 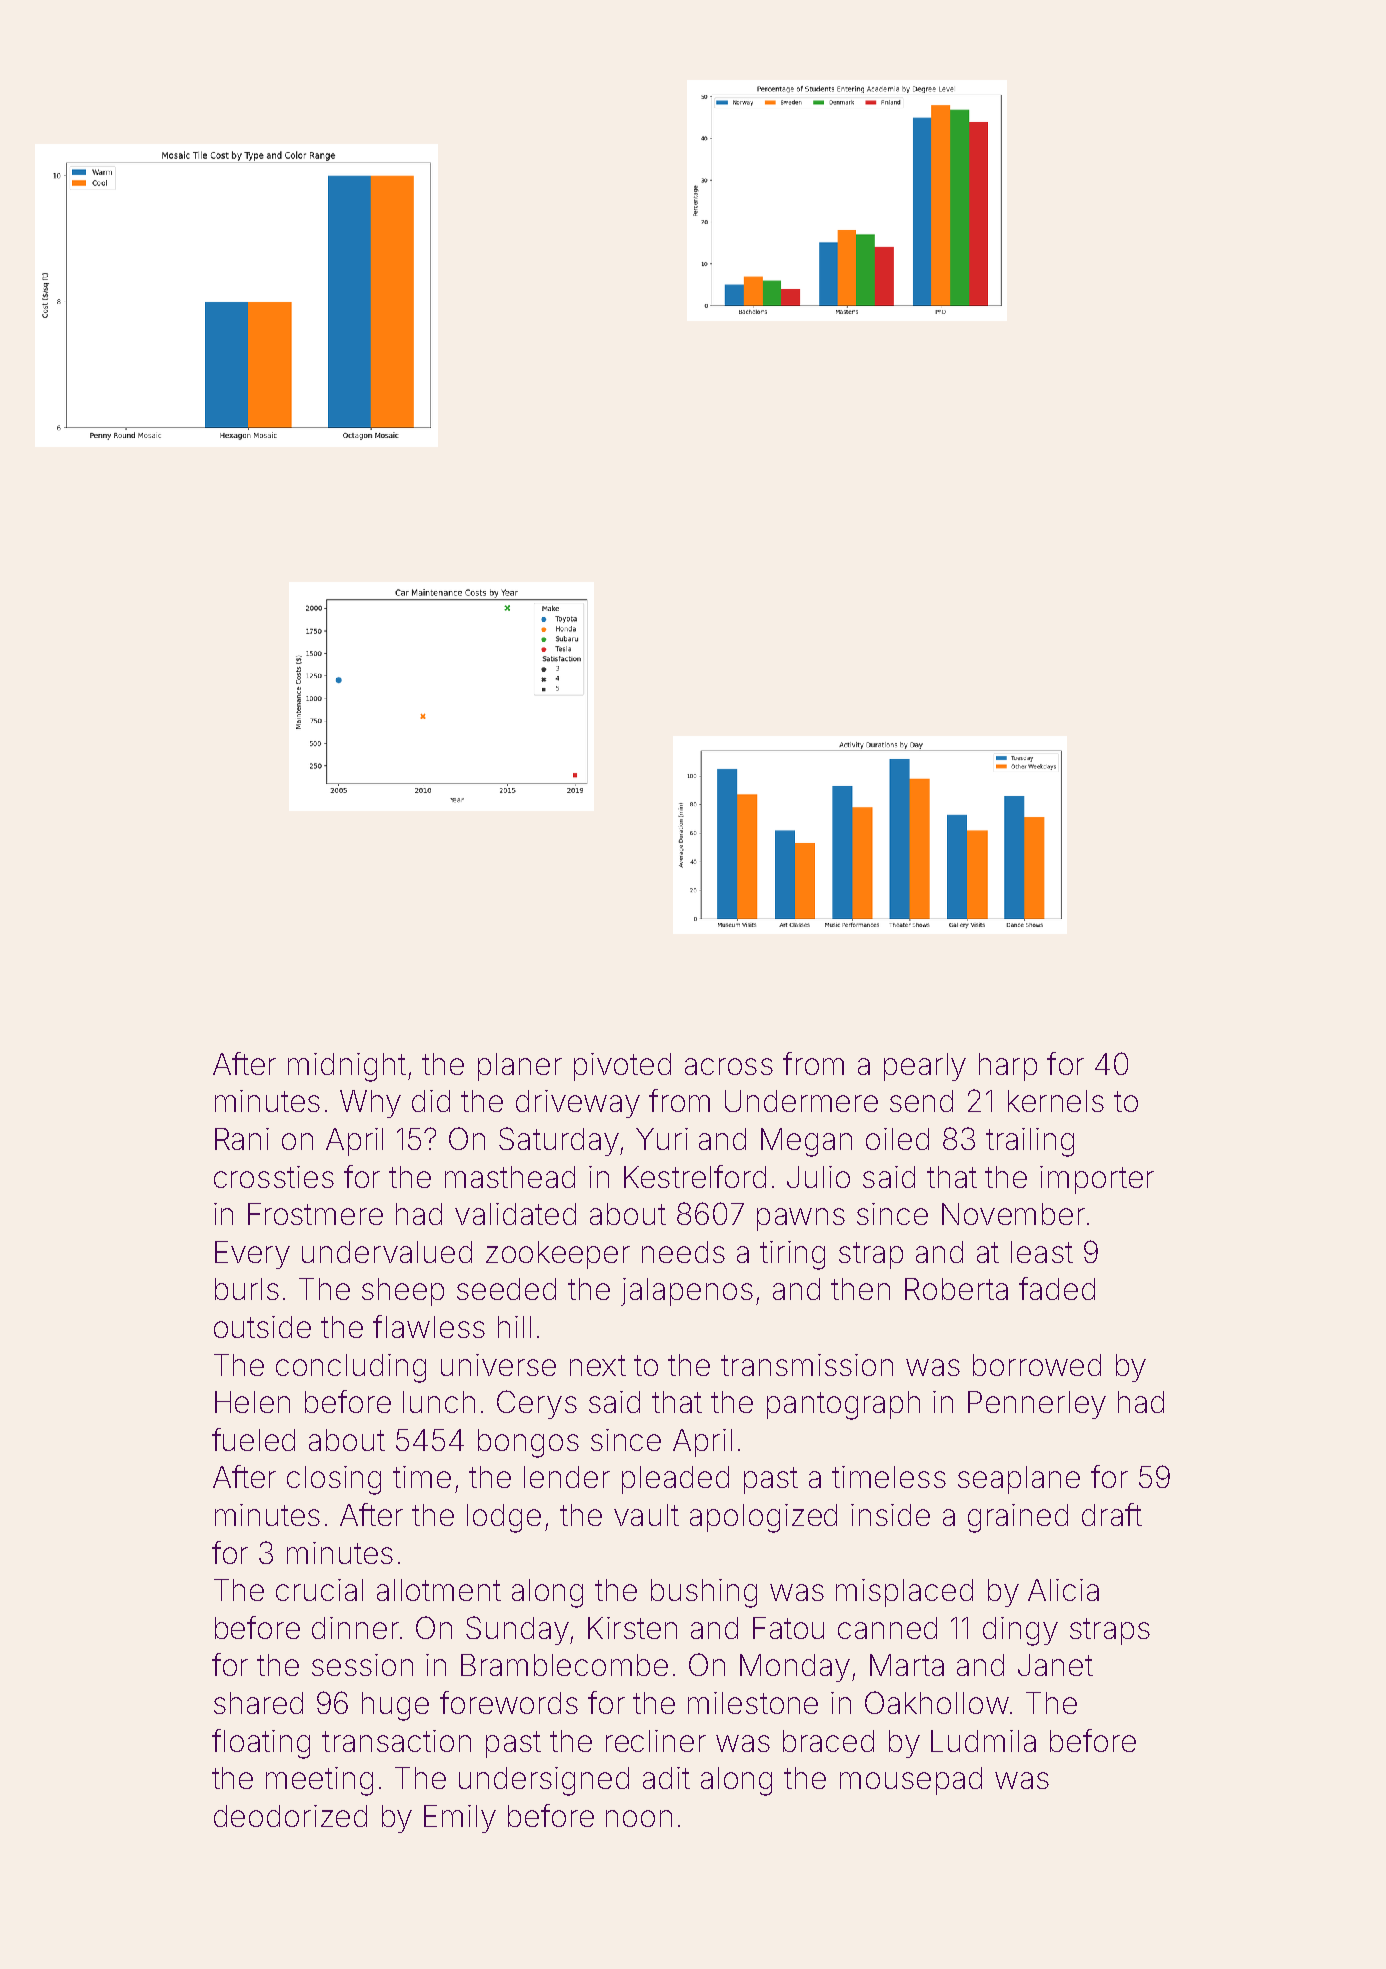 What do you see at coordinates (801, 1101) in the document?
I see `Undermere` at bounding box center [801, 1101].
